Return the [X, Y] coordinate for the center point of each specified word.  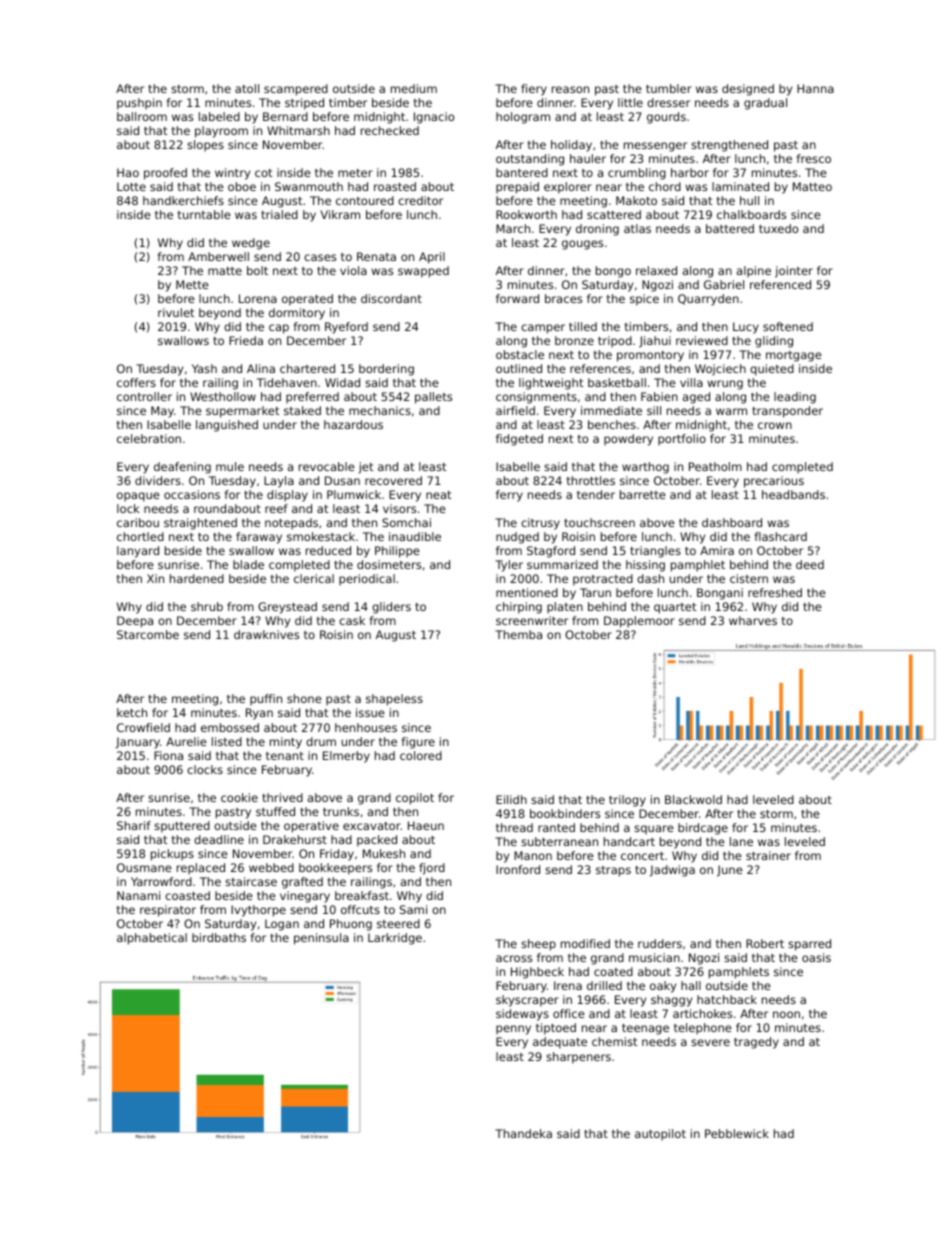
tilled [583, 326]
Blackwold [693, 799]
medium [414, 88]
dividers [158, 480]
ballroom [142, 116]
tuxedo [778, 228]
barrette [643, 494]
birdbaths [219, 937]
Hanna [815, 88]
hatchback [727, 999]
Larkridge [395, 939]
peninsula [321, 939]
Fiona [168, 755]
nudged [517, 538]
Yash [204, 368]
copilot [415, 799]
